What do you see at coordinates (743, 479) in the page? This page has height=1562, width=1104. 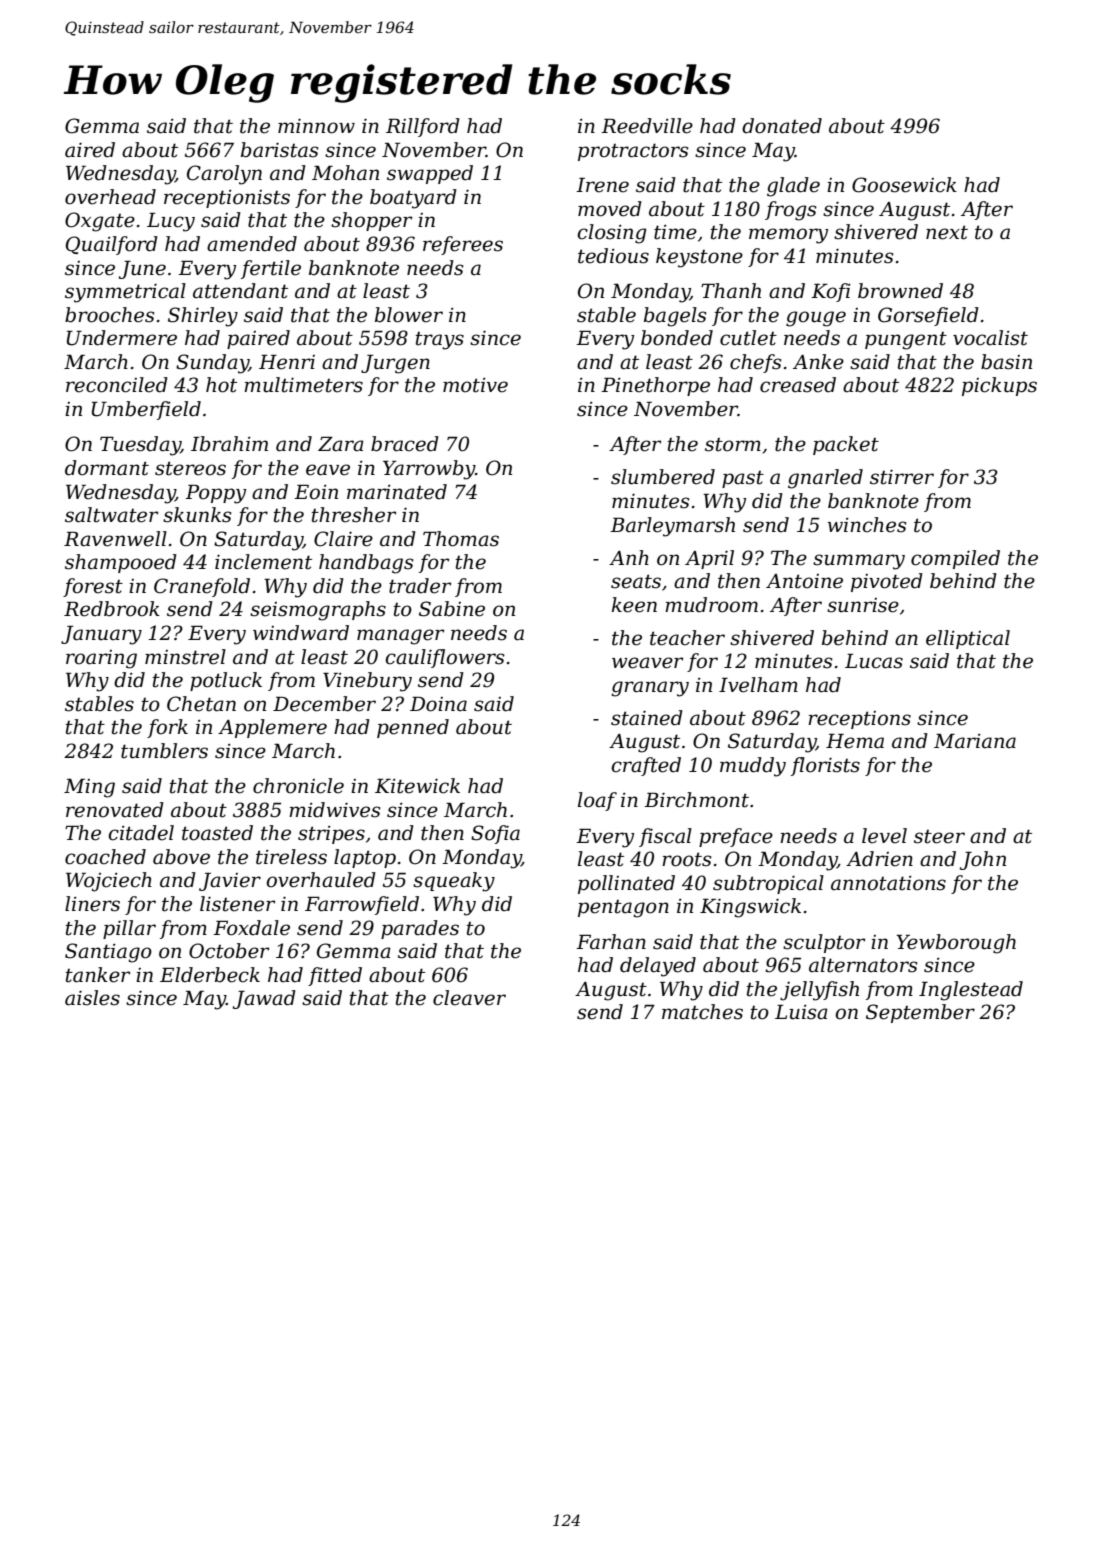 I see `past` at bounding box center [743, 479].
